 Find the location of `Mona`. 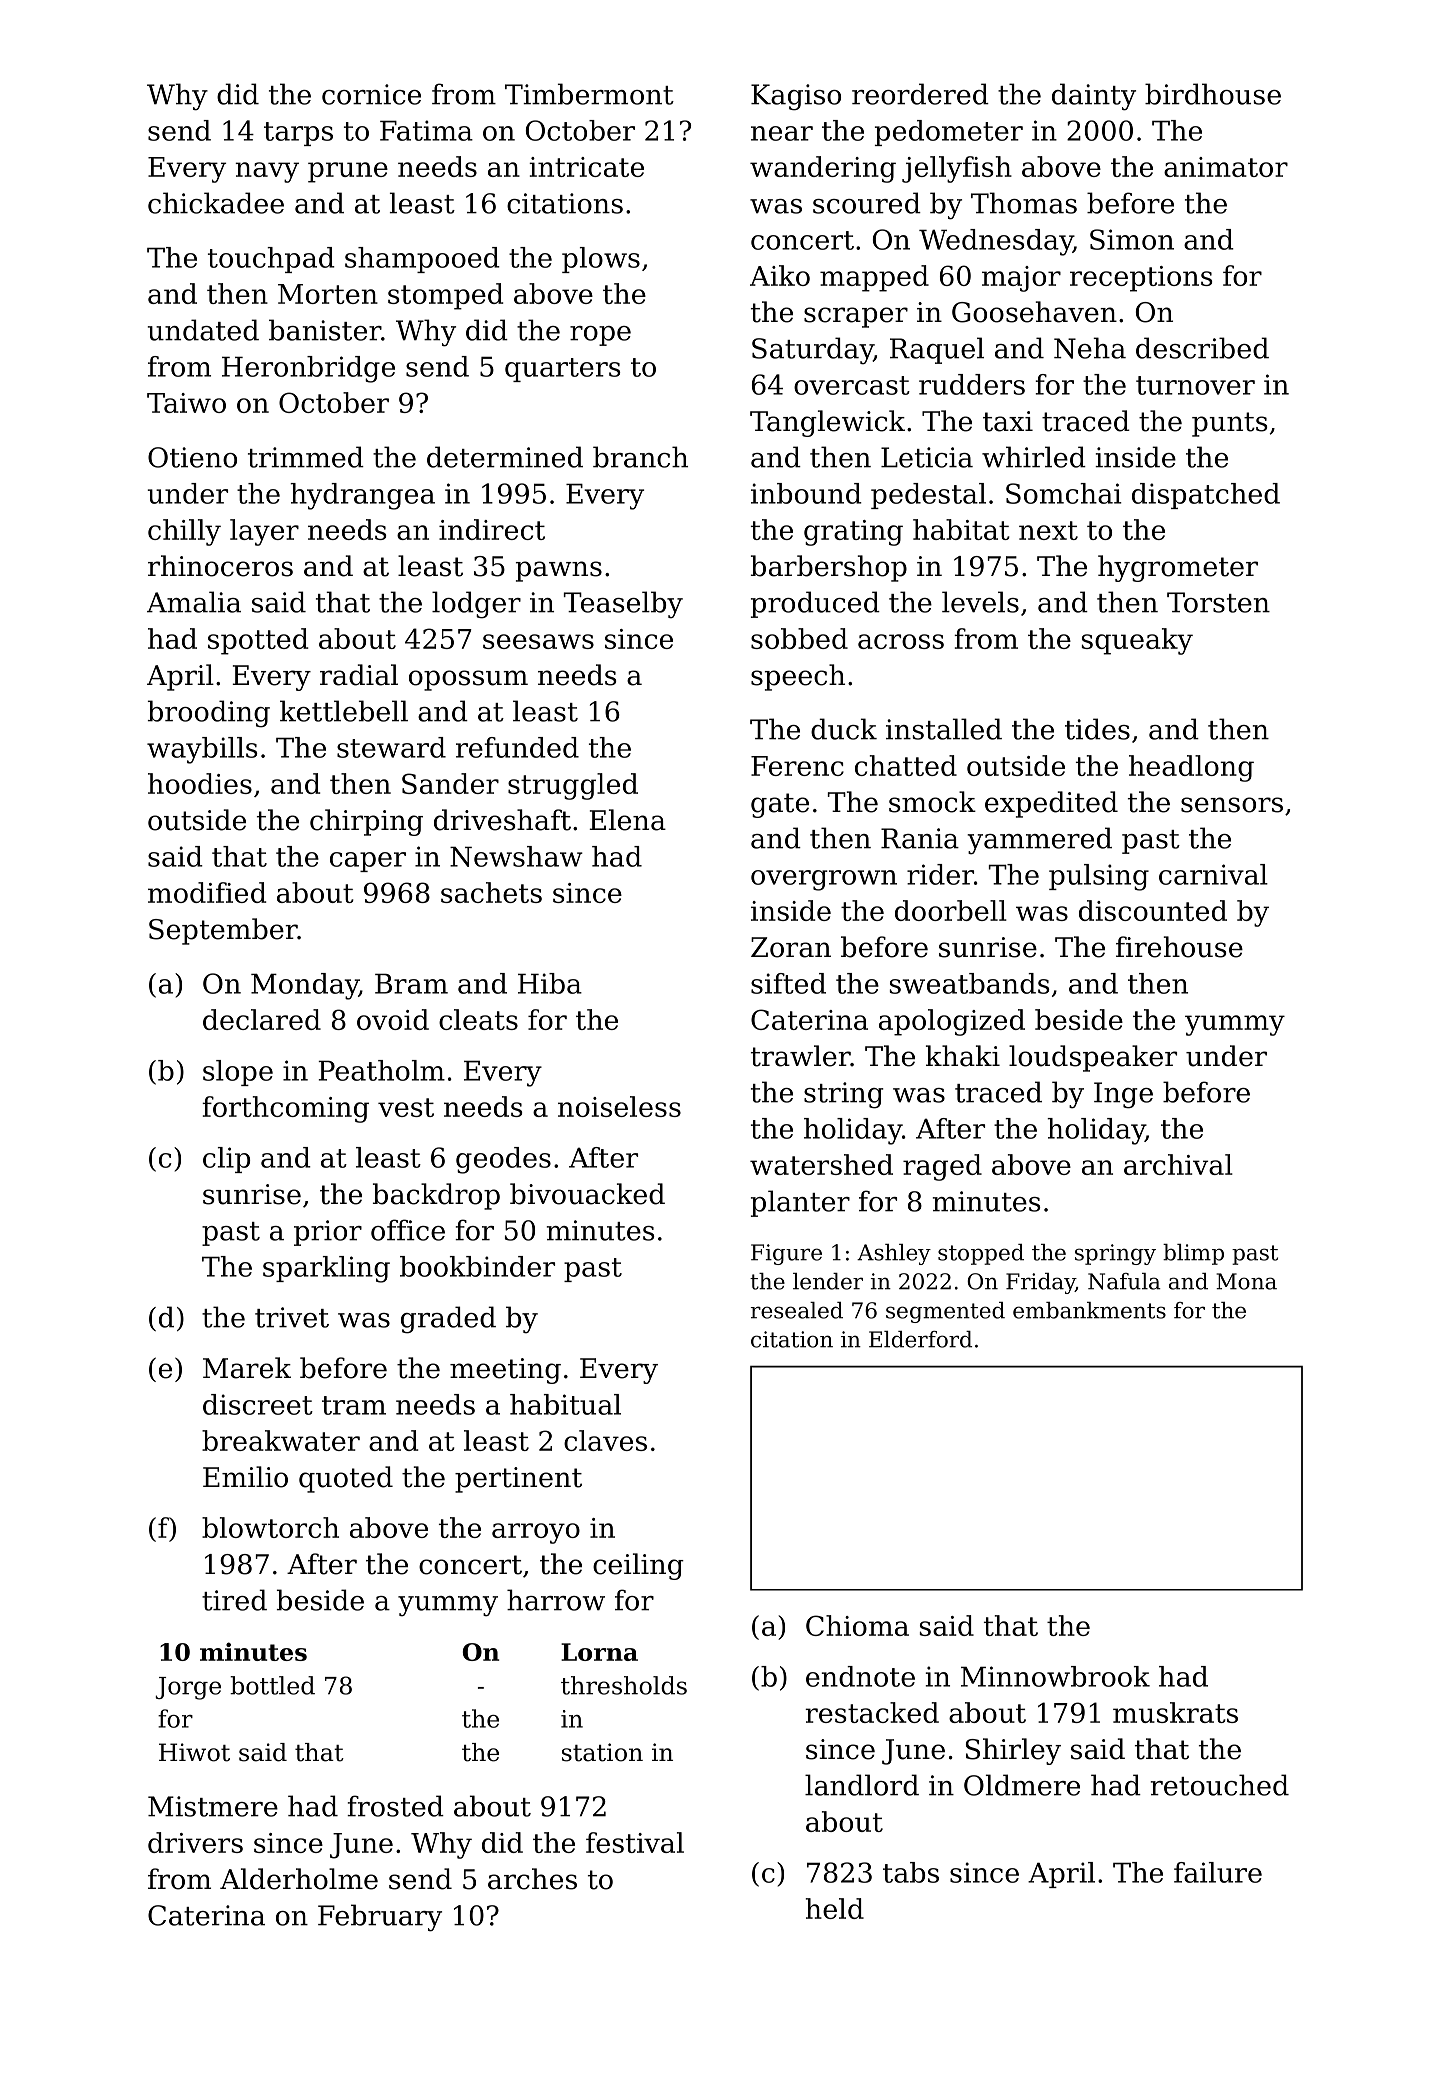

Mona is located at coordinates (1246, 1281).
